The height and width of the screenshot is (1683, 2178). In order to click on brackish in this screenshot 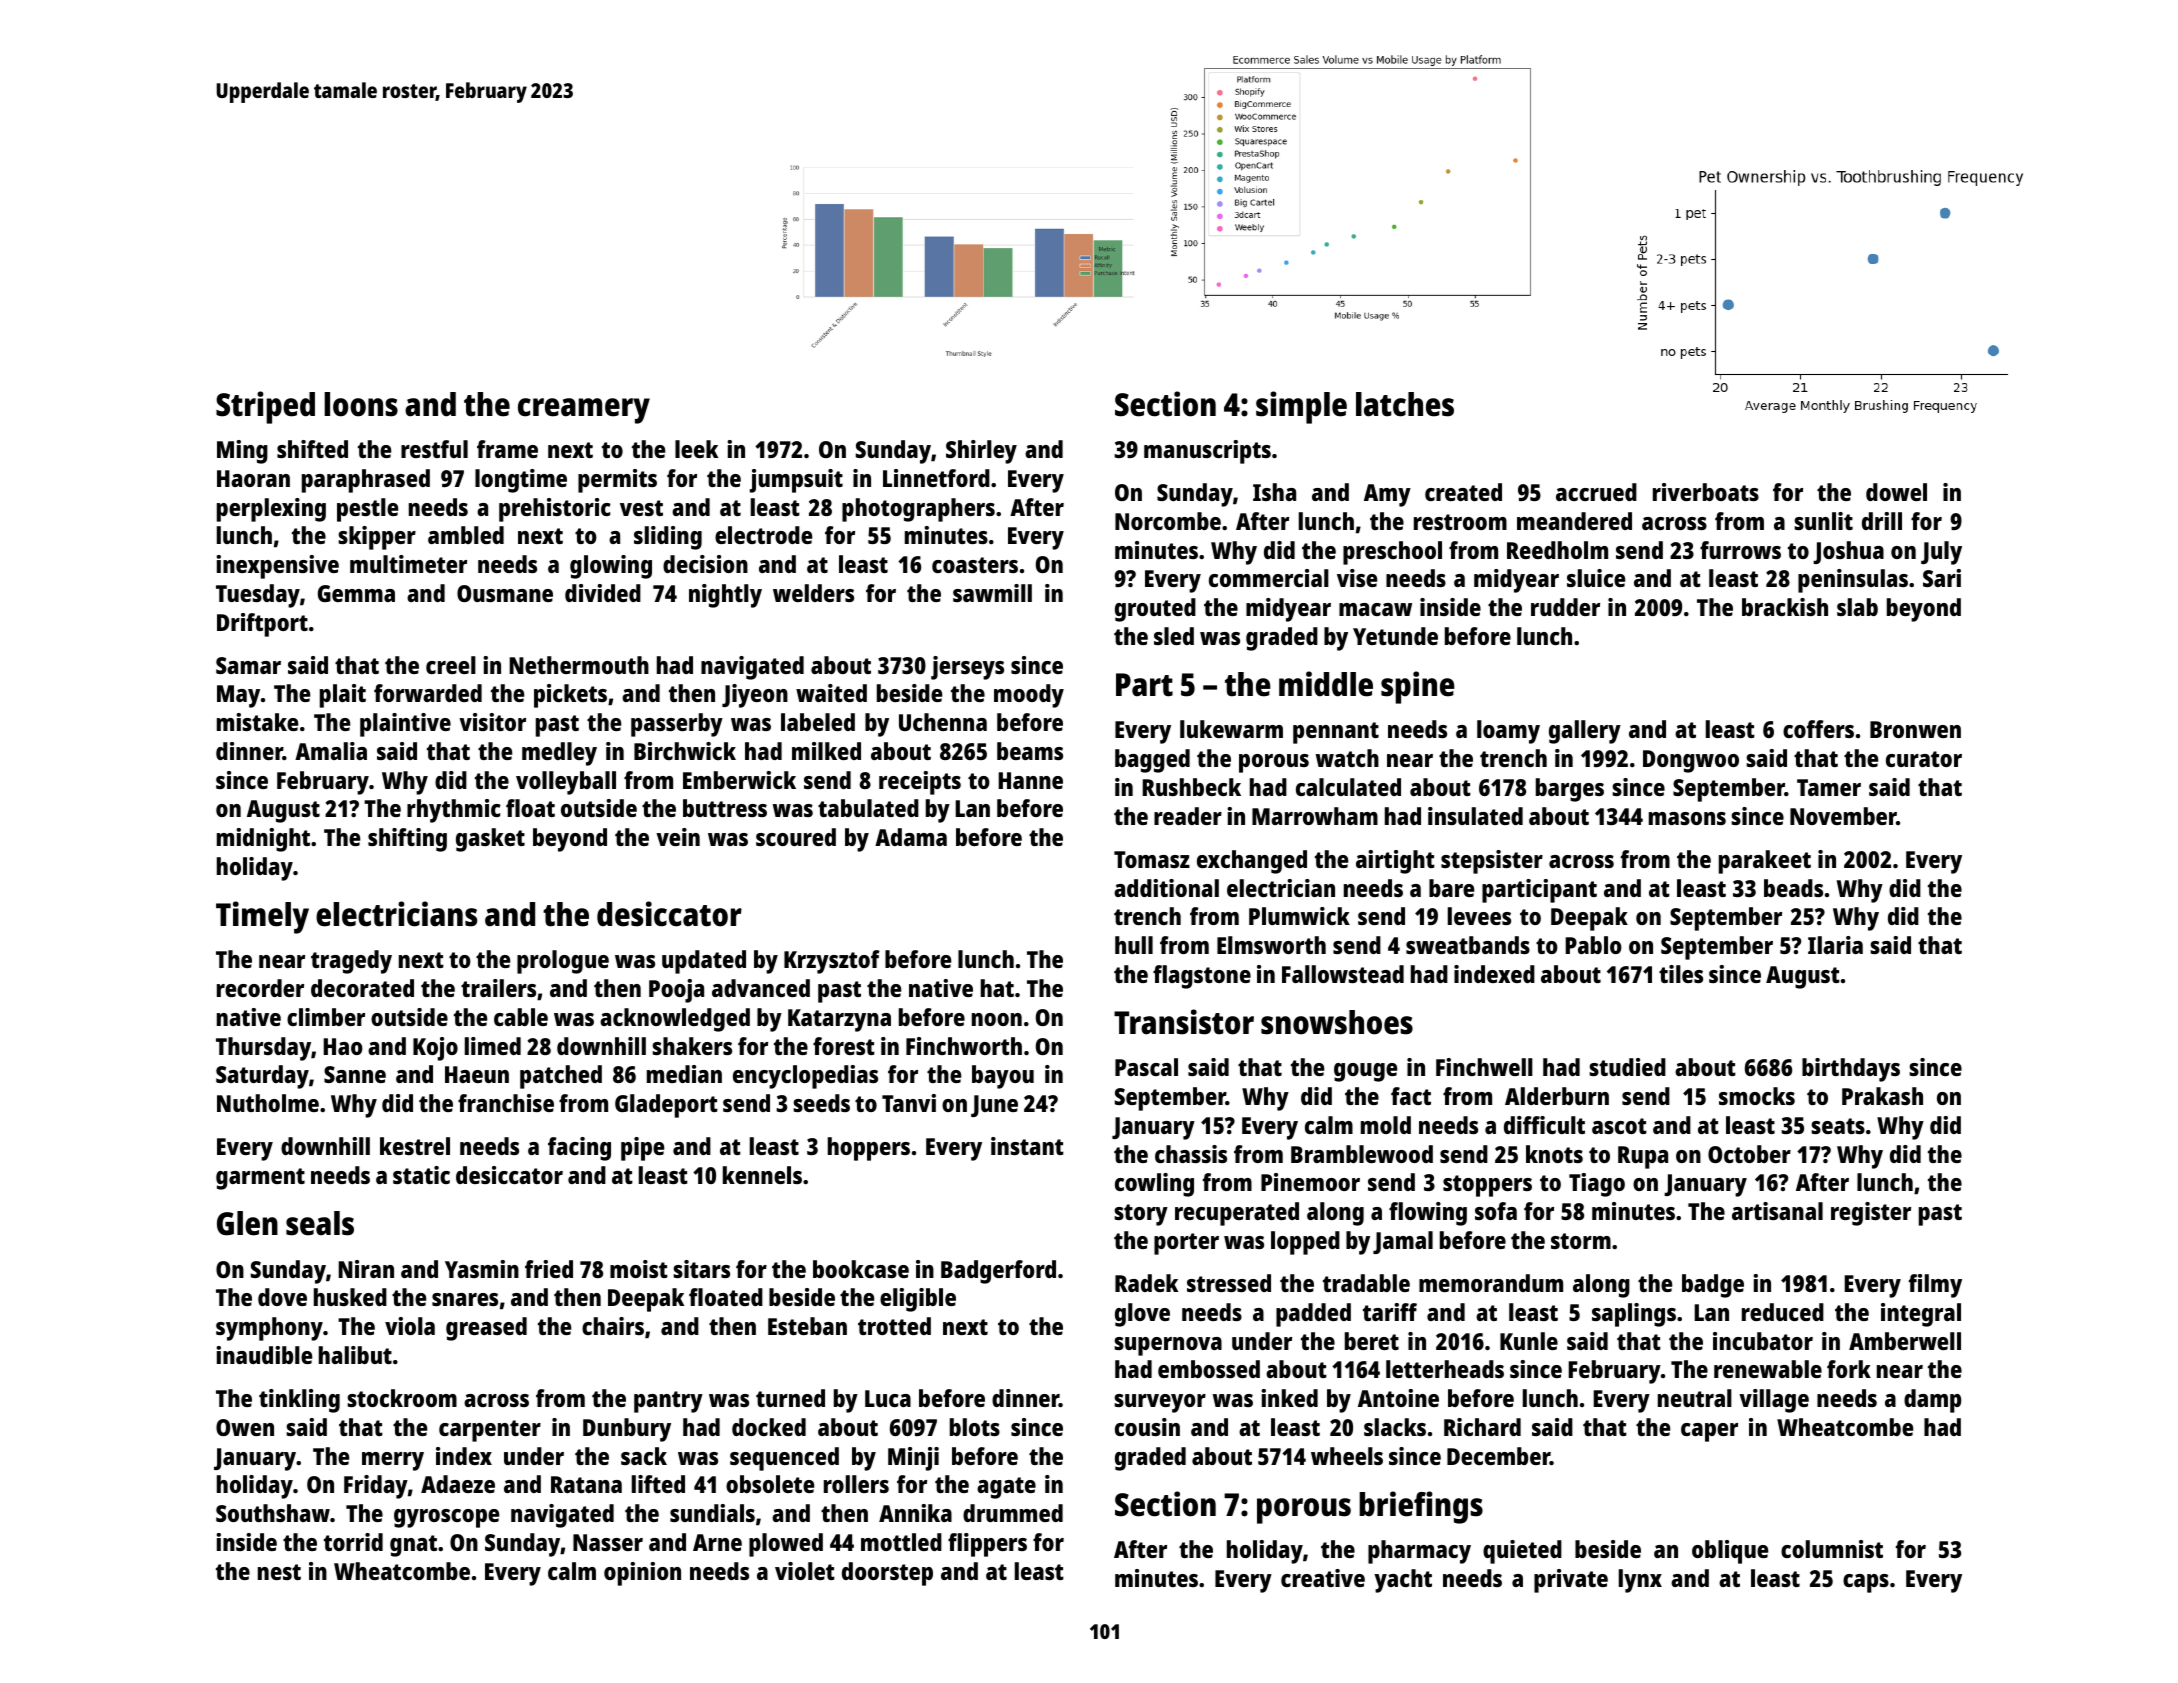, I will do `click(1785, 607)`.
